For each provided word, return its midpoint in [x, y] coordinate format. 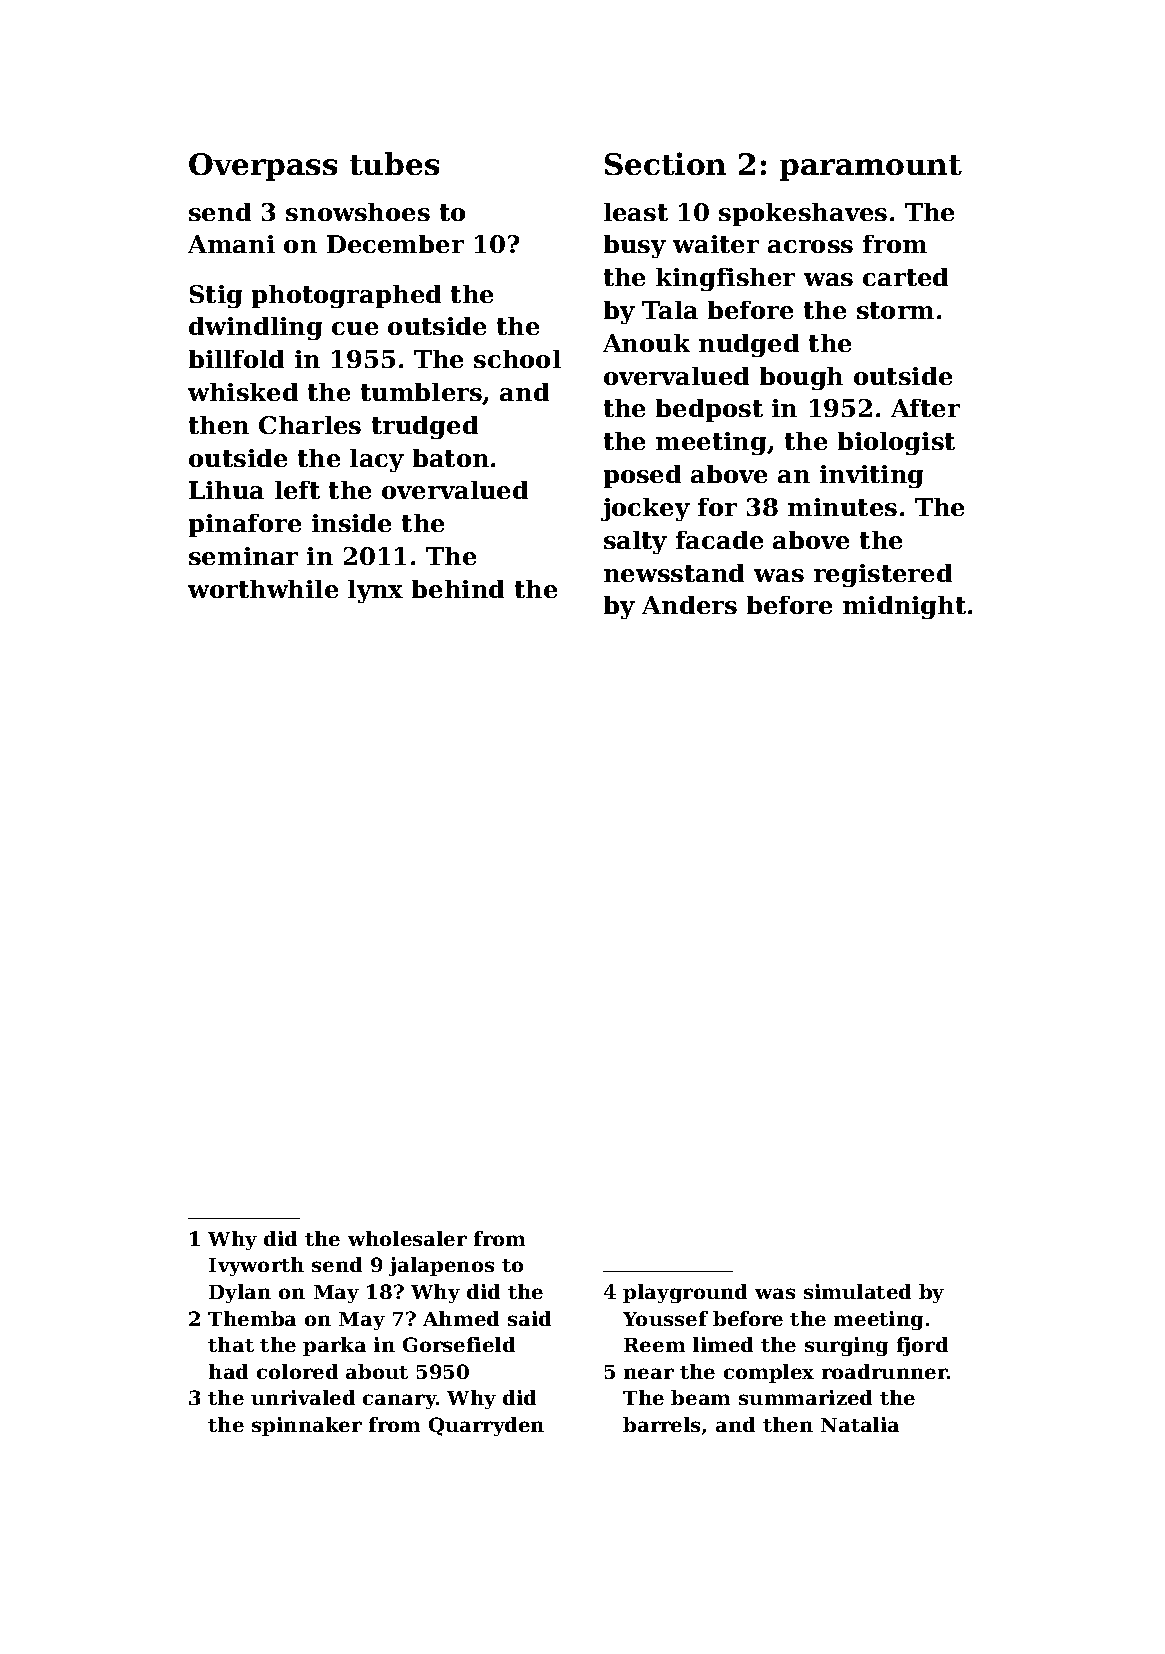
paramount [871, 168]
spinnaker [307, 1426]
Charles [310, 425]
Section [665, 163]
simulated [857, 1291]
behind [458, 589]
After [925, 408]
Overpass [263, 167]
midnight [904, 607]
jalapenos [441, 1266]
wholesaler [407, 1238]
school [517, 359]
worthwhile [263, 589]
